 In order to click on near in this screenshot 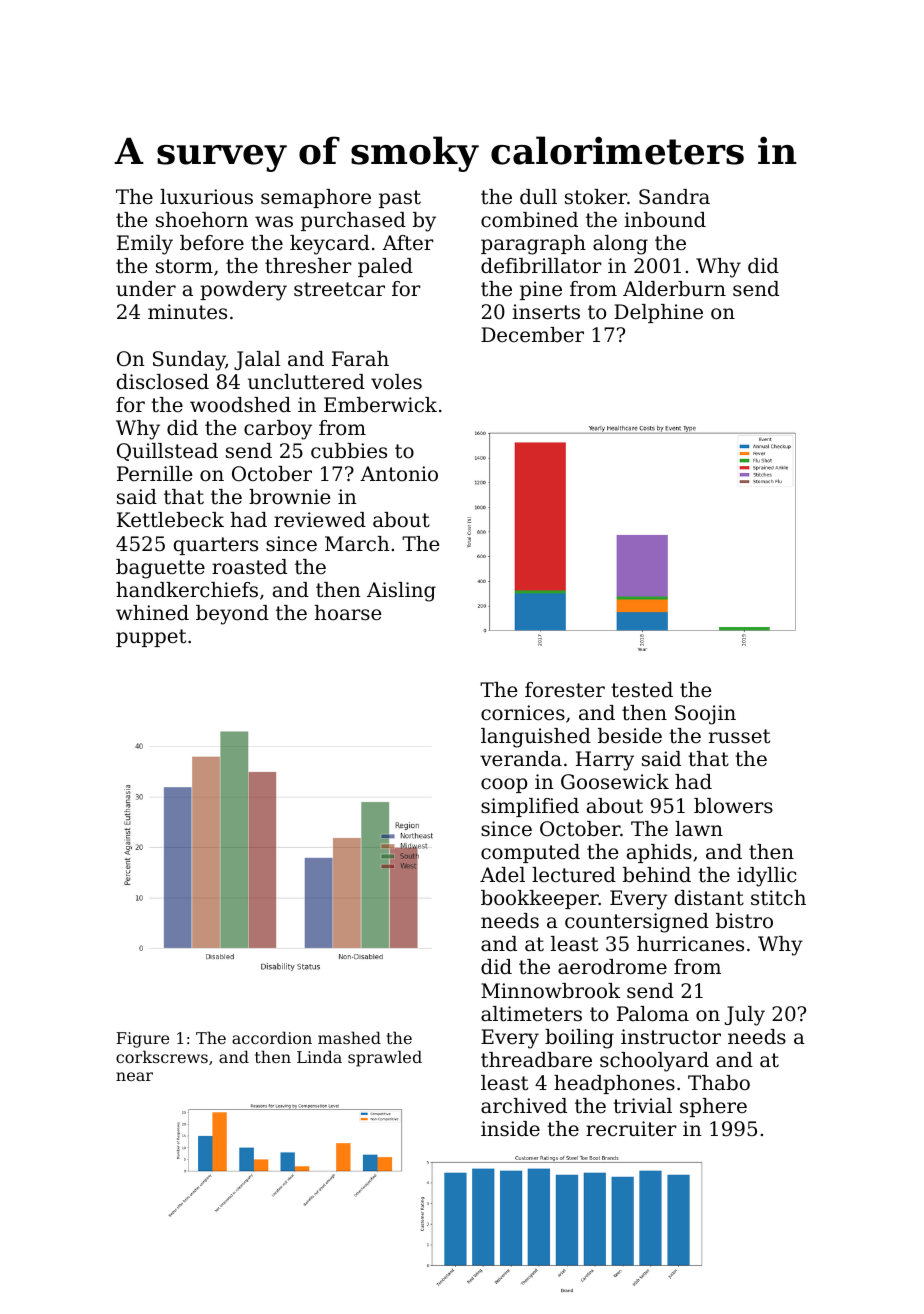, I will do `click(134, 1076)`.
